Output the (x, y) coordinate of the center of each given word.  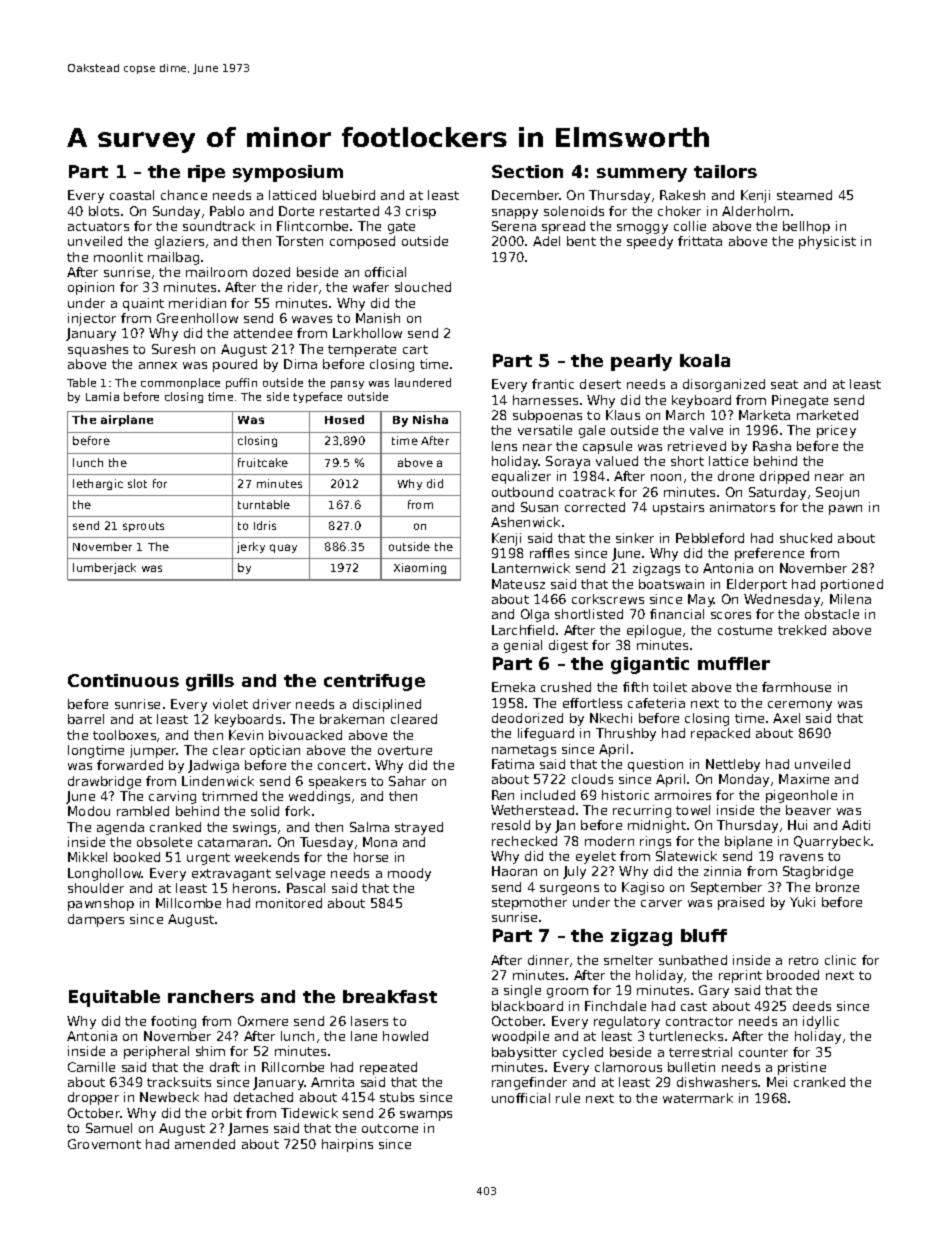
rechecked (524, 841)
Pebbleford (710, 538)
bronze (837, 887)
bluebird (349, 195)
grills (210, 682)
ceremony (800, 706)
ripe (206, 173)
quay (283, 548)
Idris (265, 525)
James (248, 1129)
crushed (566, 687)
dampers (96, 920)
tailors (725, 171)
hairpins (347, 1145)
